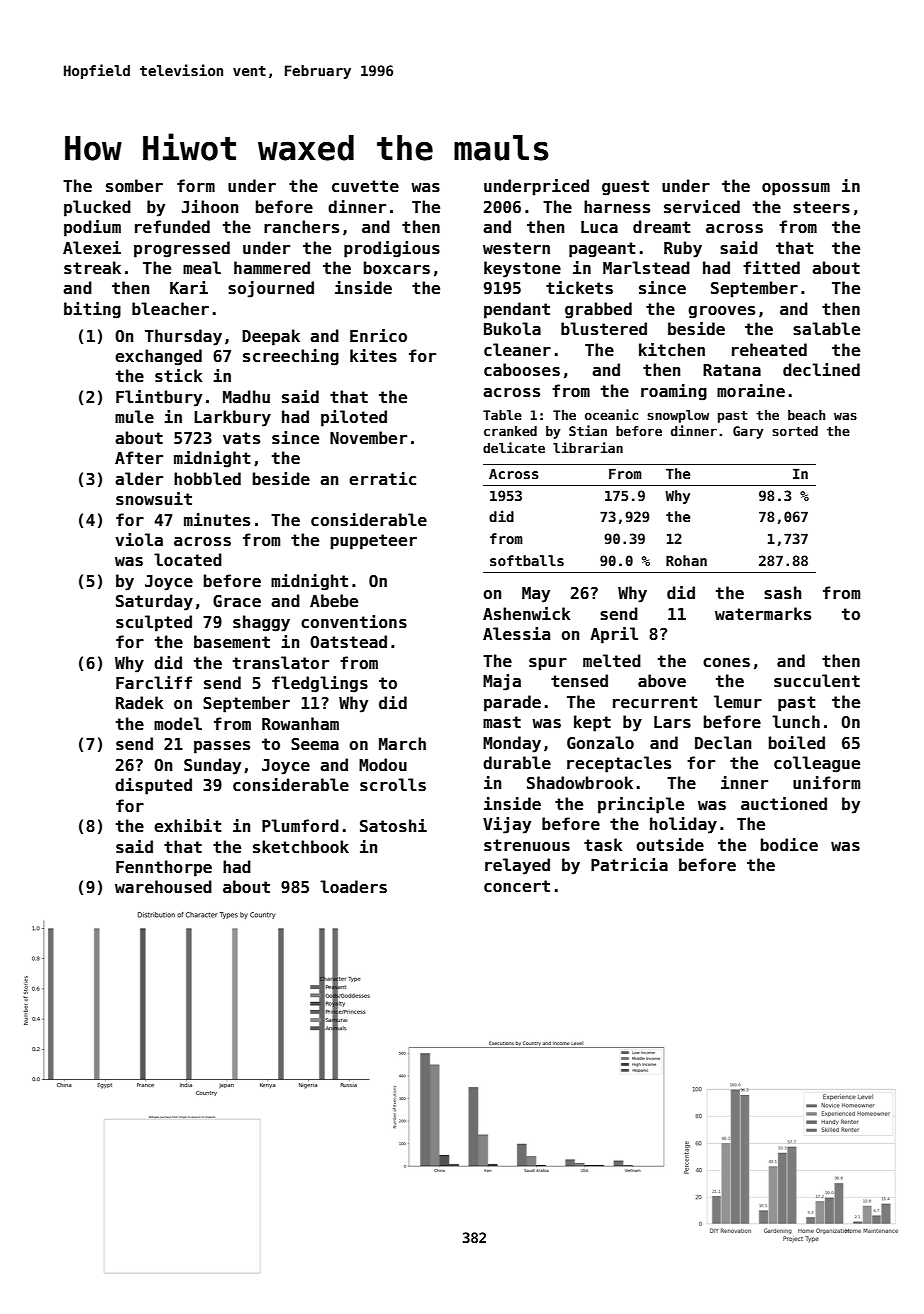 This screenshot has height=1314, width=924. What do you see at coordinates (187, 826) in the screenshot?
I see `exhibit` at bounding box center [187, 826].
